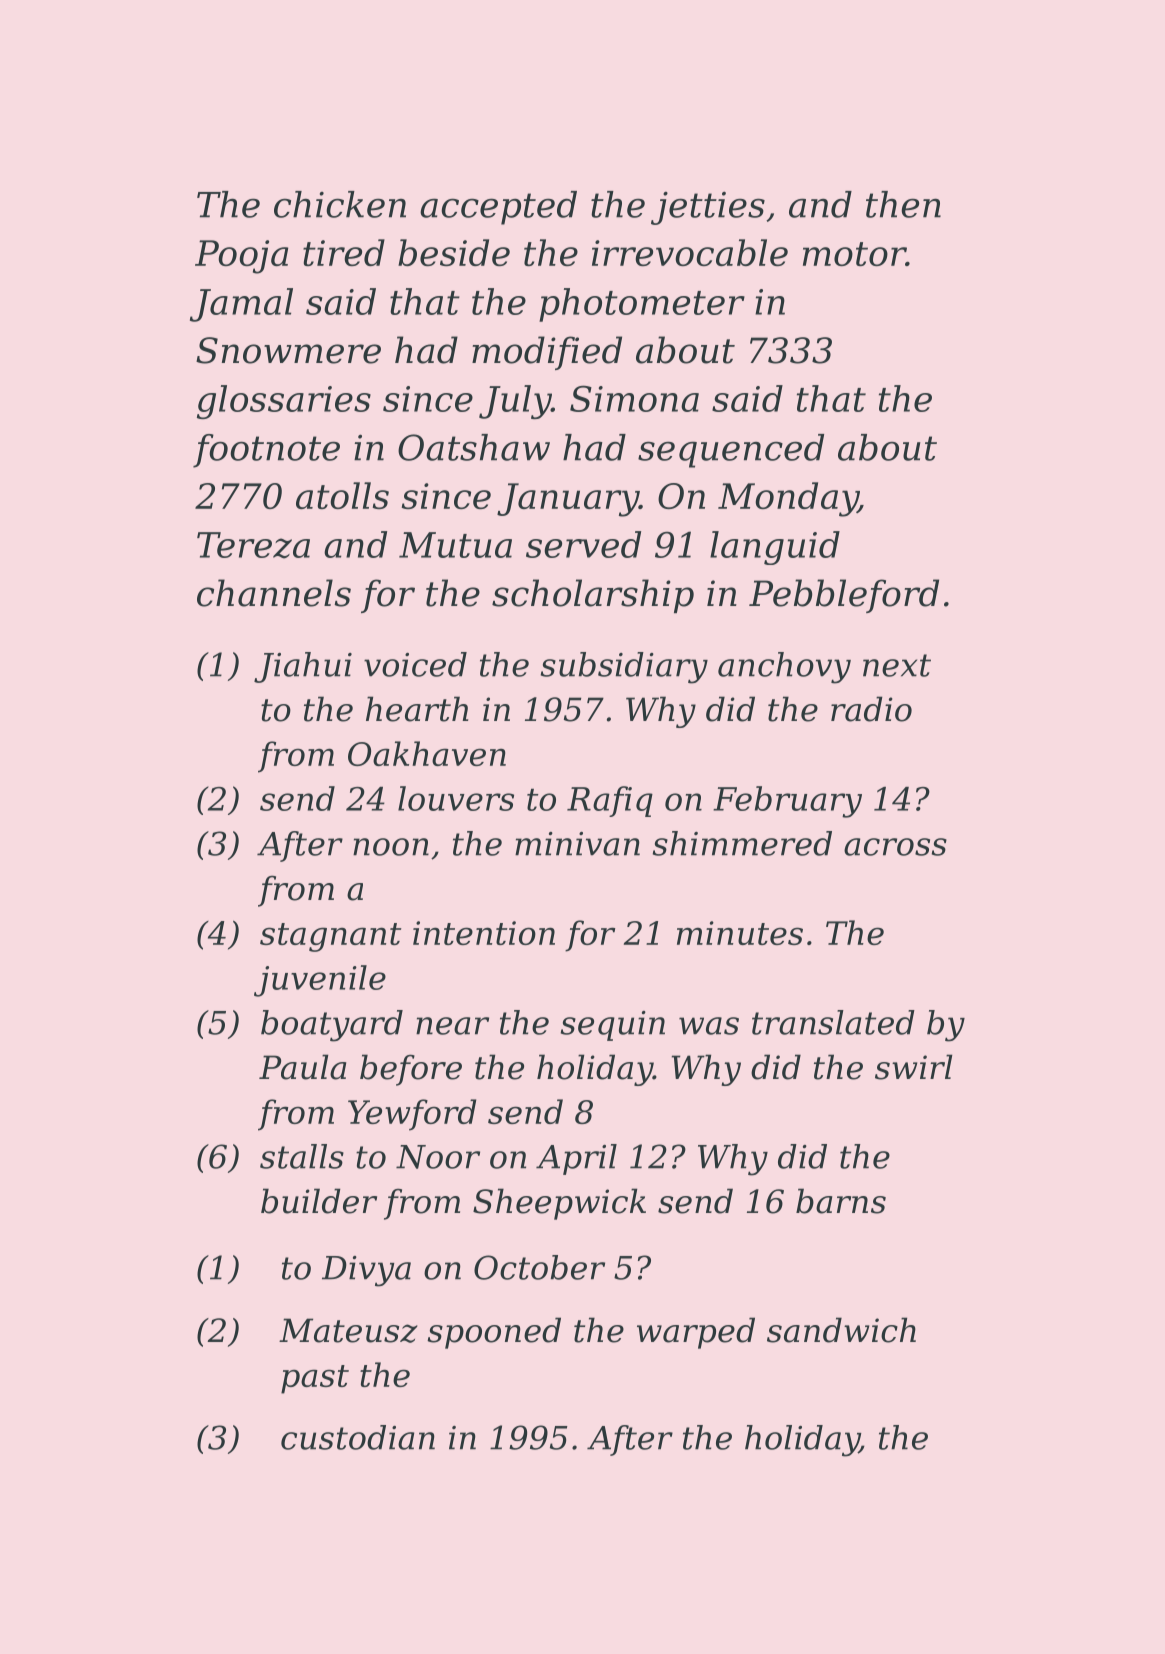 The image size is (1165, 1654). What do you see at coordinates (358, 1437) in the document?
I see `custodian` at bounding box center [358, 1437].
